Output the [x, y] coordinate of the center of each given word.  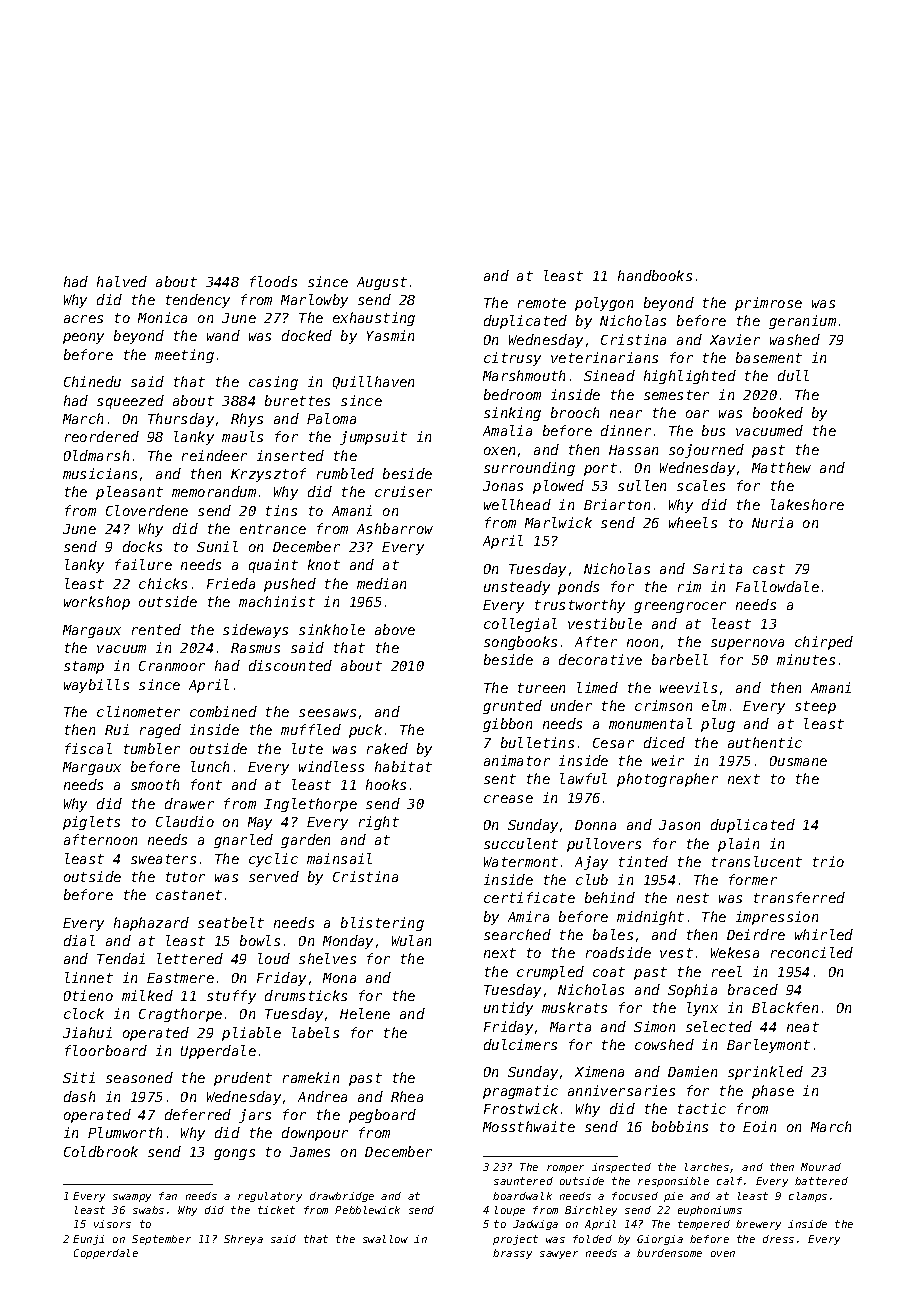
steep [815, 707]
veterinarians [604, 357]
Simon [654, 1026]
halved [122, 281]
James [310, 1152]
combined [223, 711]
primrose [768, 304]
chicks [163, 583]
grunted [512, 707]
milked [147, 995]
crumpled [550, 973]
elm [714, 705]
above [395, 629]
